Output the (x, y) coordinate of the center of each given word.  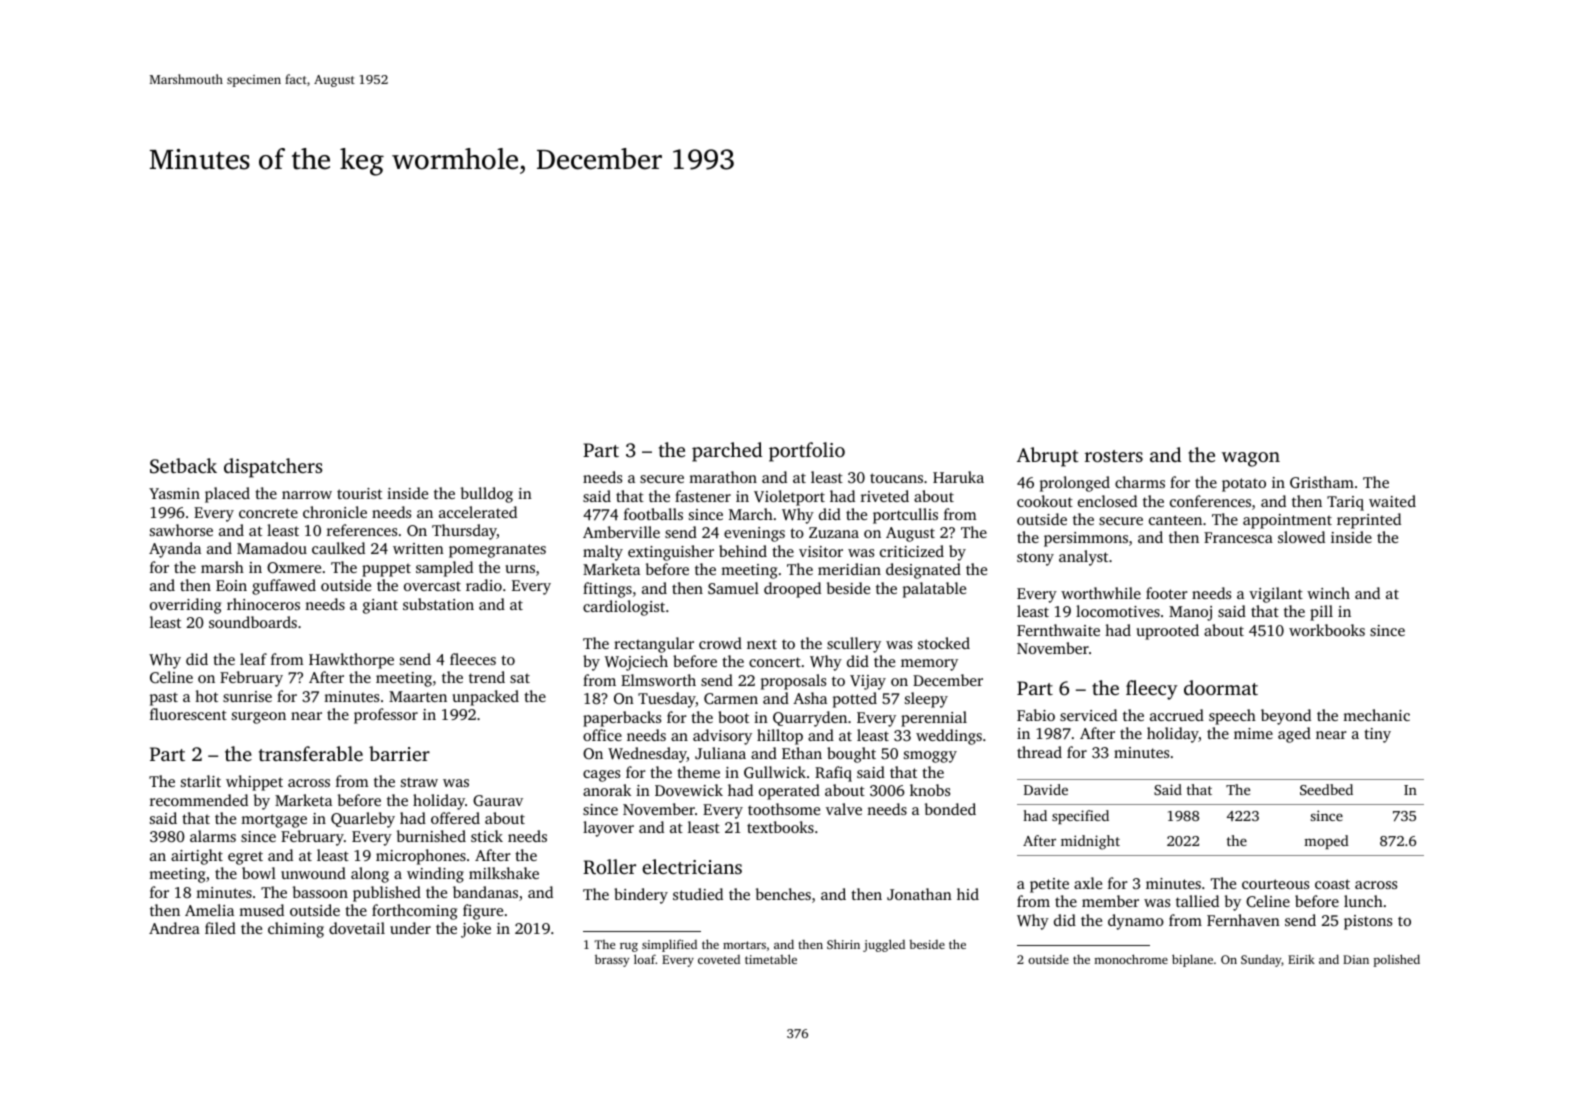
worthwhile (1101, 593)
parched (727, 452)
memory (929, 665)
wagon (1251, 459)
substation (438, 604)
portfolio (807, 452)
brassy (612, 960)
